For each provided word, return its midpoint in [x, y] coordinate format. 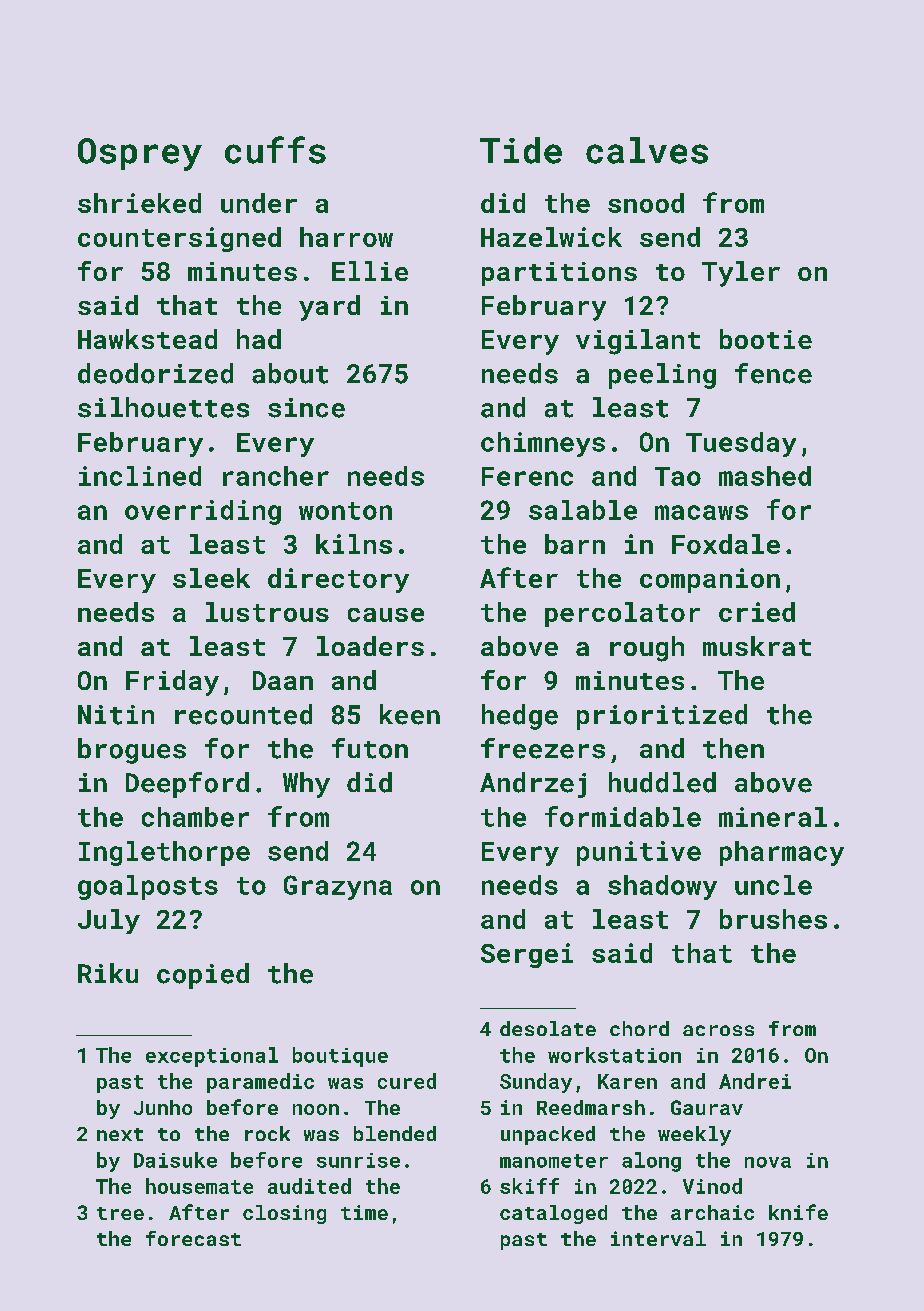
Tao [678, 476]
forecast [193, 1238]
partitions [559, 274]
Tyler [741, 274]
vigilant [638, 342]
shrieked [139, 203]
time [364, 1212]
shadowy [662, 887]
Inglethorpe [164, 853]
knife [798, 1212]
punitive [639, 853]
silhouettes [163, 407]
